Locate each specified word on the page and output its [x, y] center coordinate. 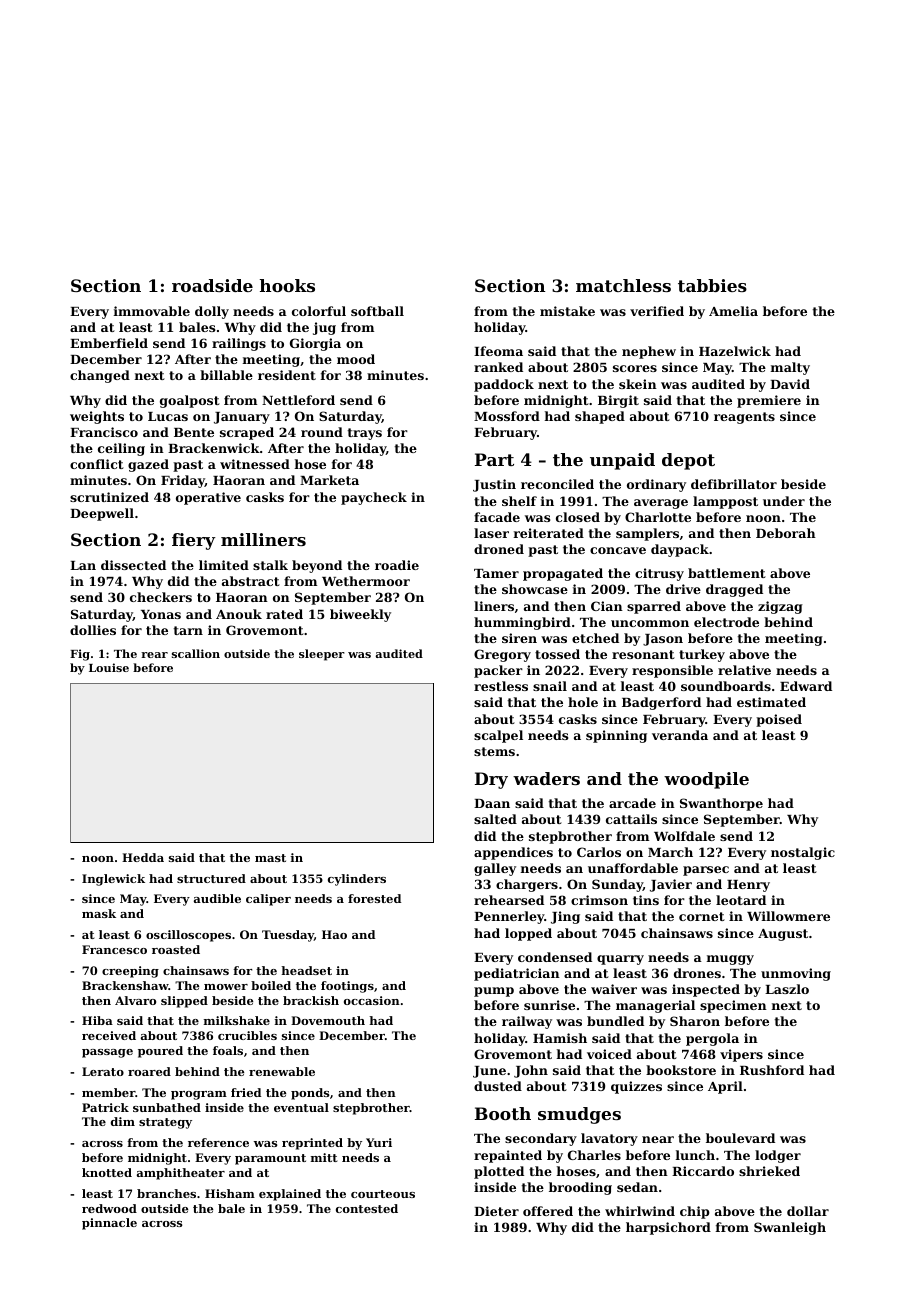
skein [638, 384]
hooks [287, 285]
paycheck [374, 498]
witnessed [255, 464]
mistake [567, 311]
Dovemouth [328, 1020]
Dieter [496, 1211]
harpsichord [668, 1228]
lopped [528, 934]
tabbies [712, 285]
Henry [748, 886]
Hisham [230, 1193]
